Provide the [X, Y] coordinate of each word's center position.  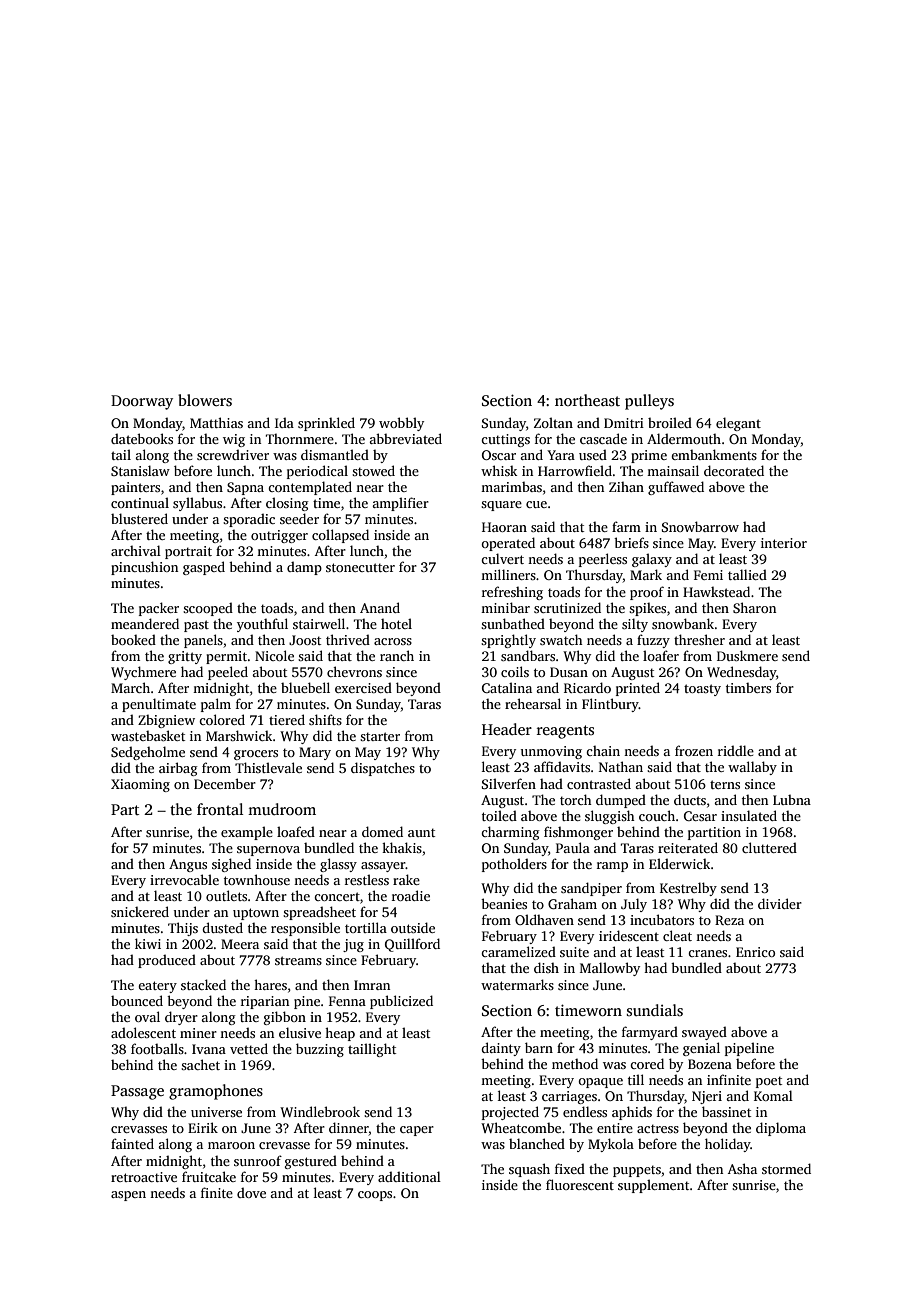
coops [375, 1196]
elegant [738, 424]
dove [251, 1192]
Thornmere [300, 439]
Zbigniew [166, 721]
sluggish [610, 817]
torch [576, 799]
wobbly [401, 424]
